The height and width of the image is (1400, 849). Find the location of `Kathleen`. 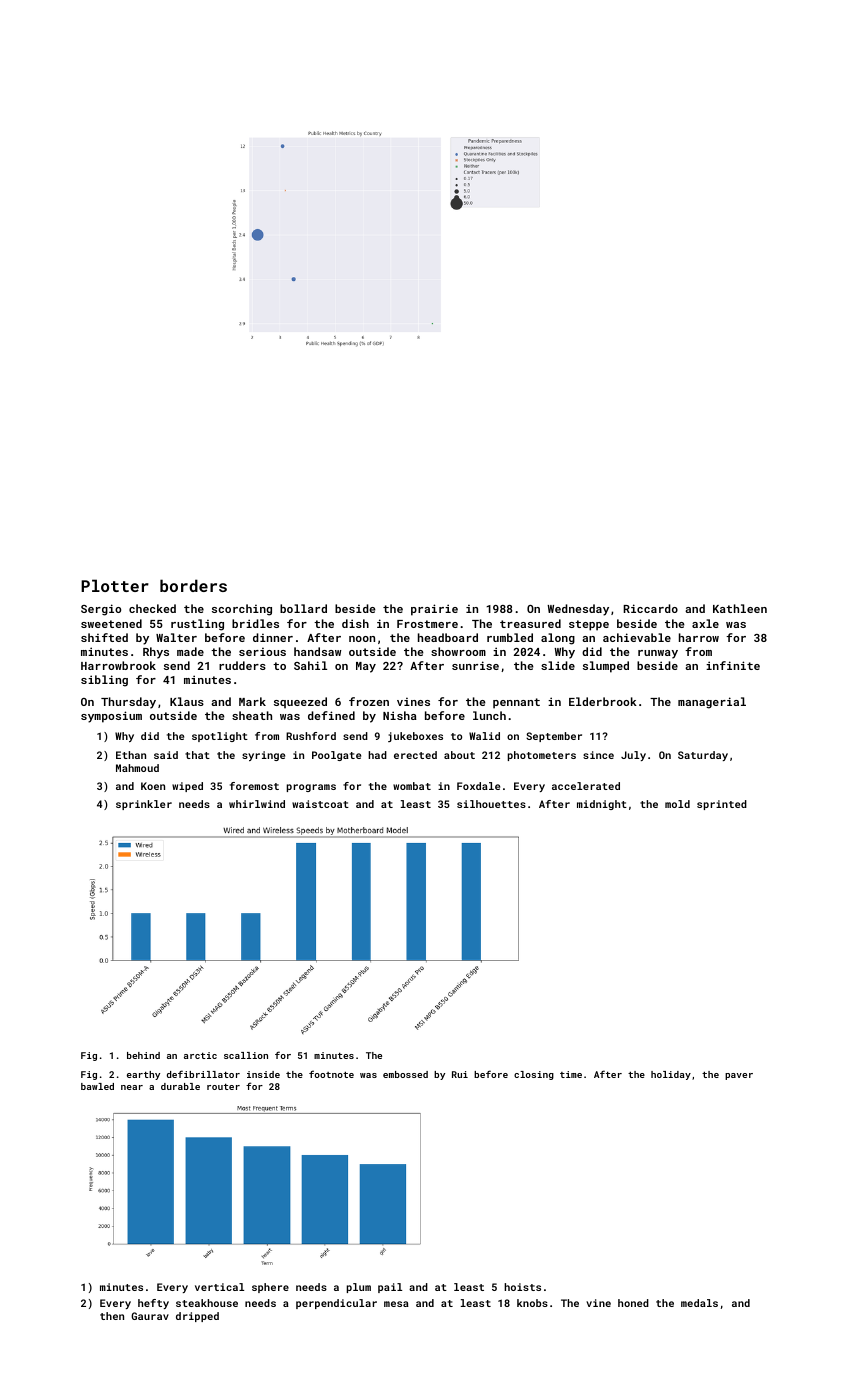

Kathleen is located at coordinates (740, 608).
